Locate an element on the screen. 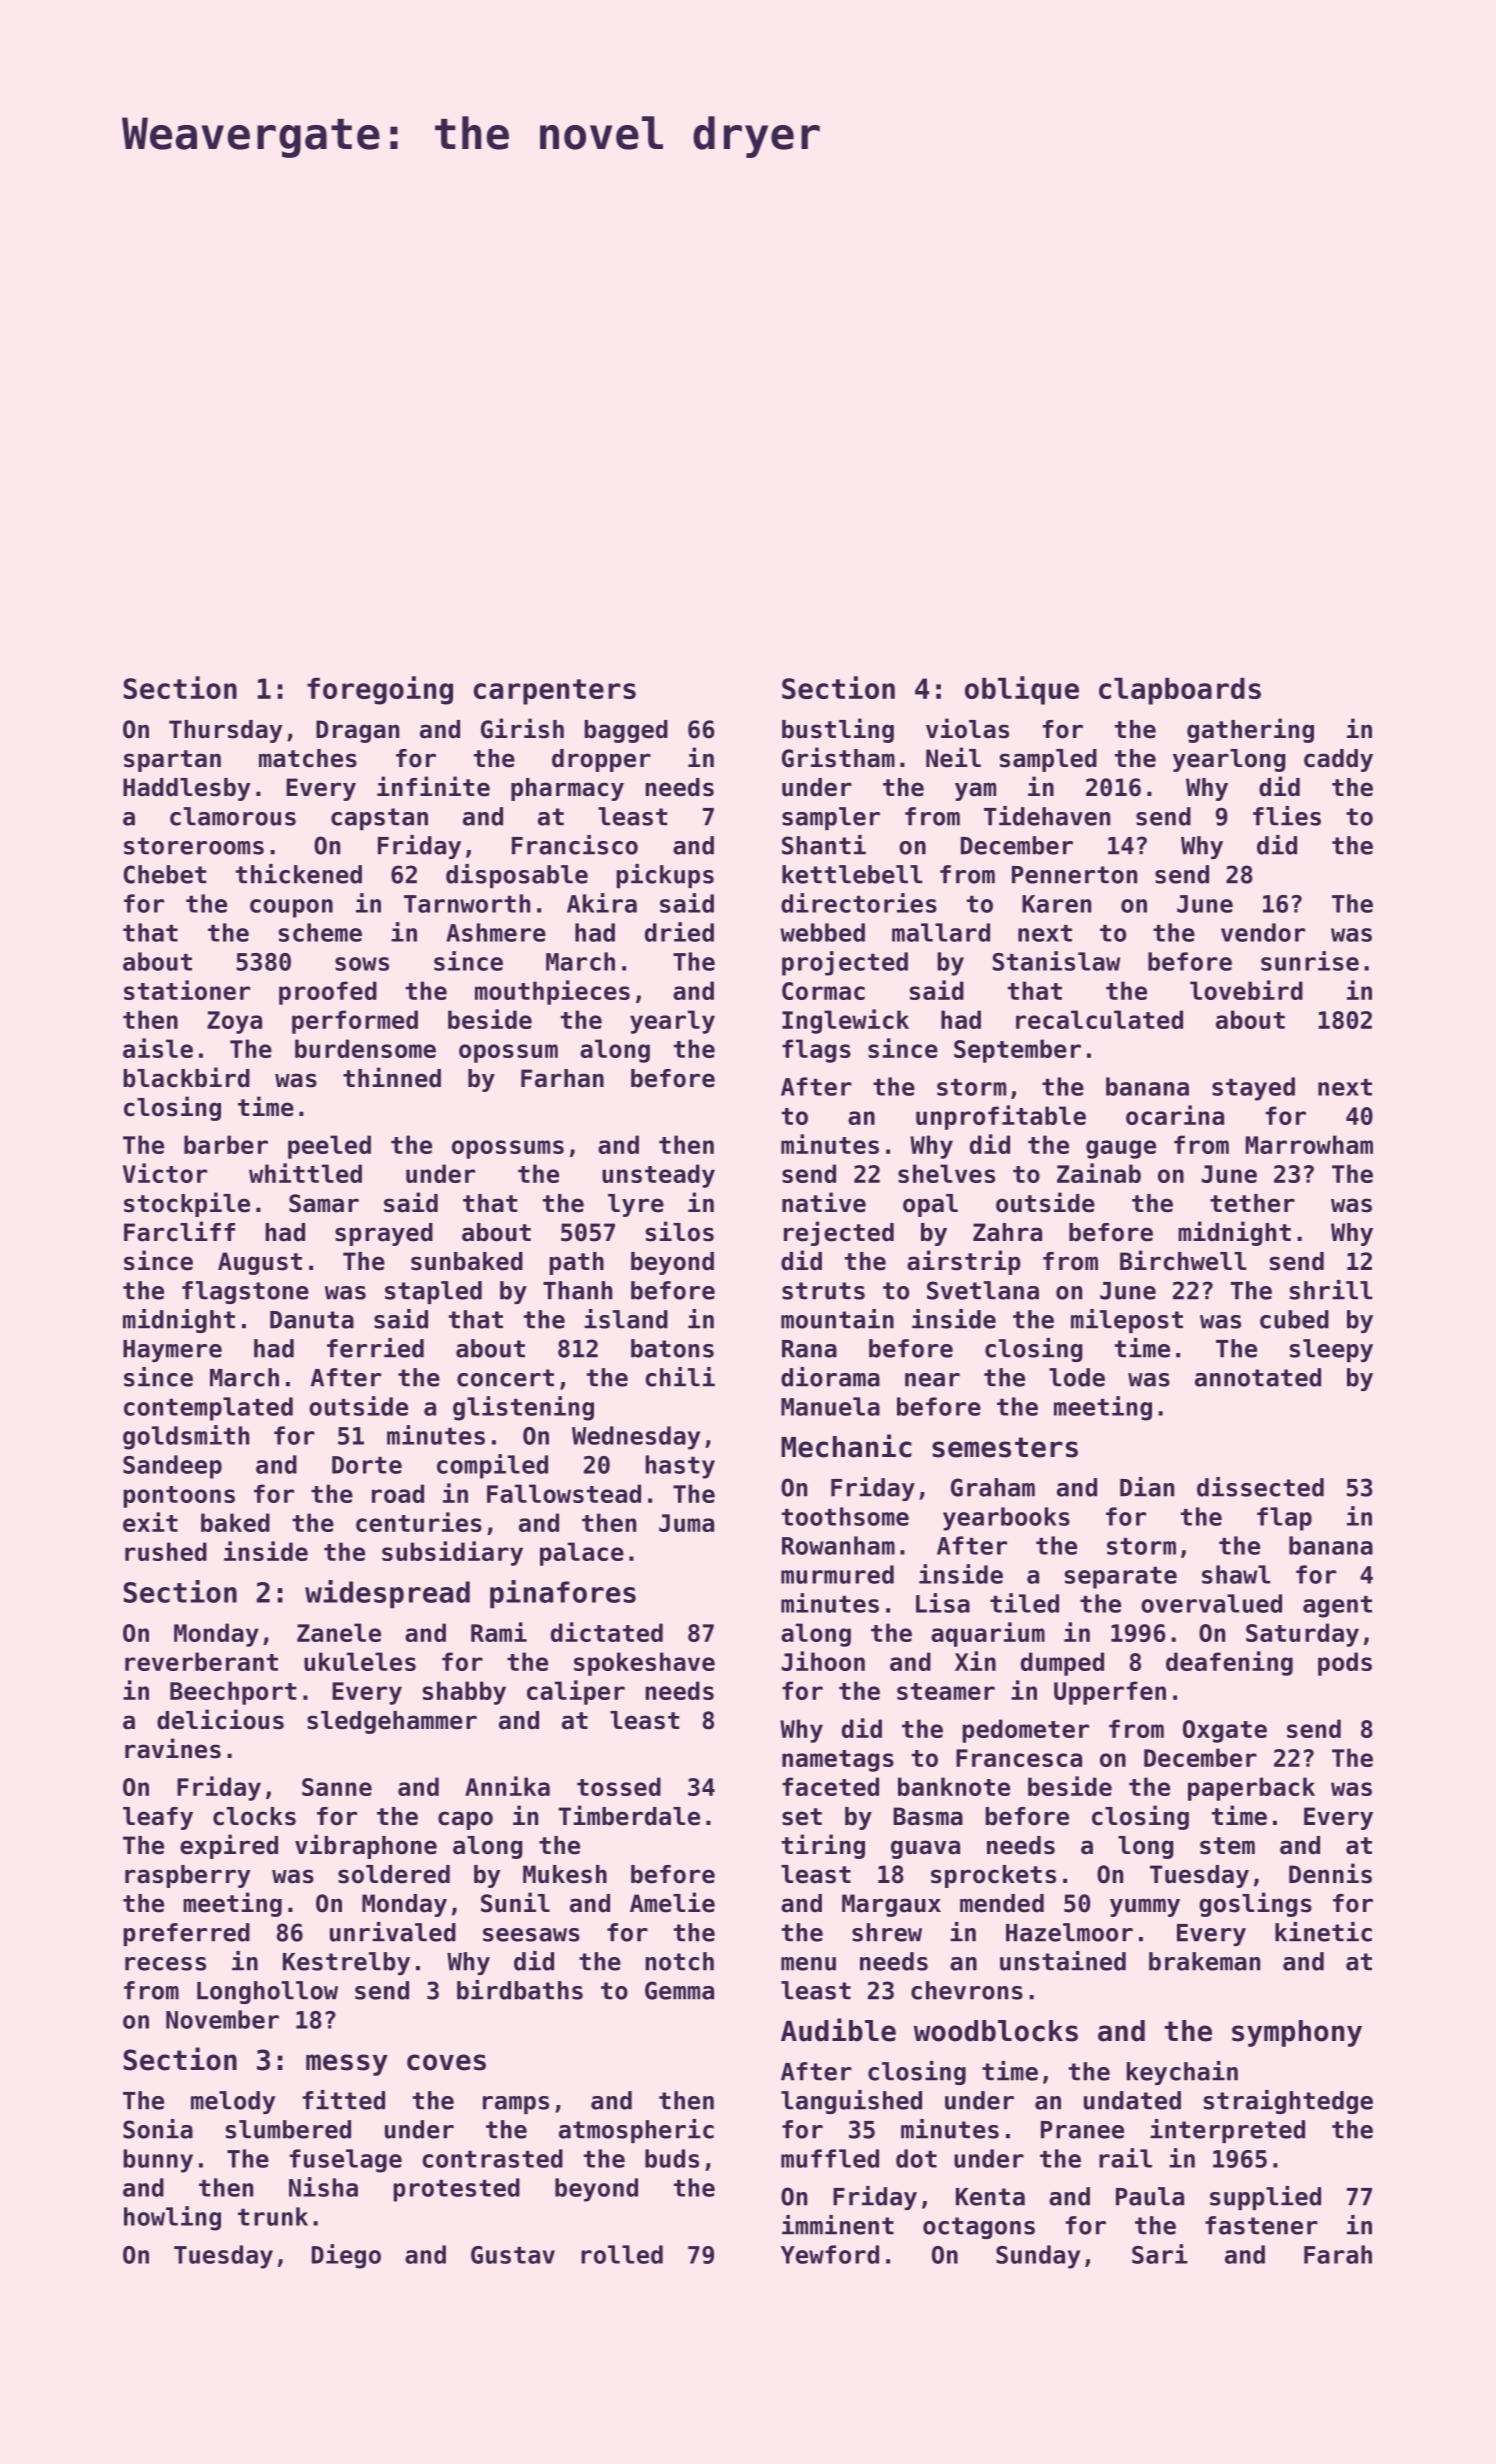 This screenshot has width=1496, height=2464. toothsome is located at coordinates (845, 1516).
